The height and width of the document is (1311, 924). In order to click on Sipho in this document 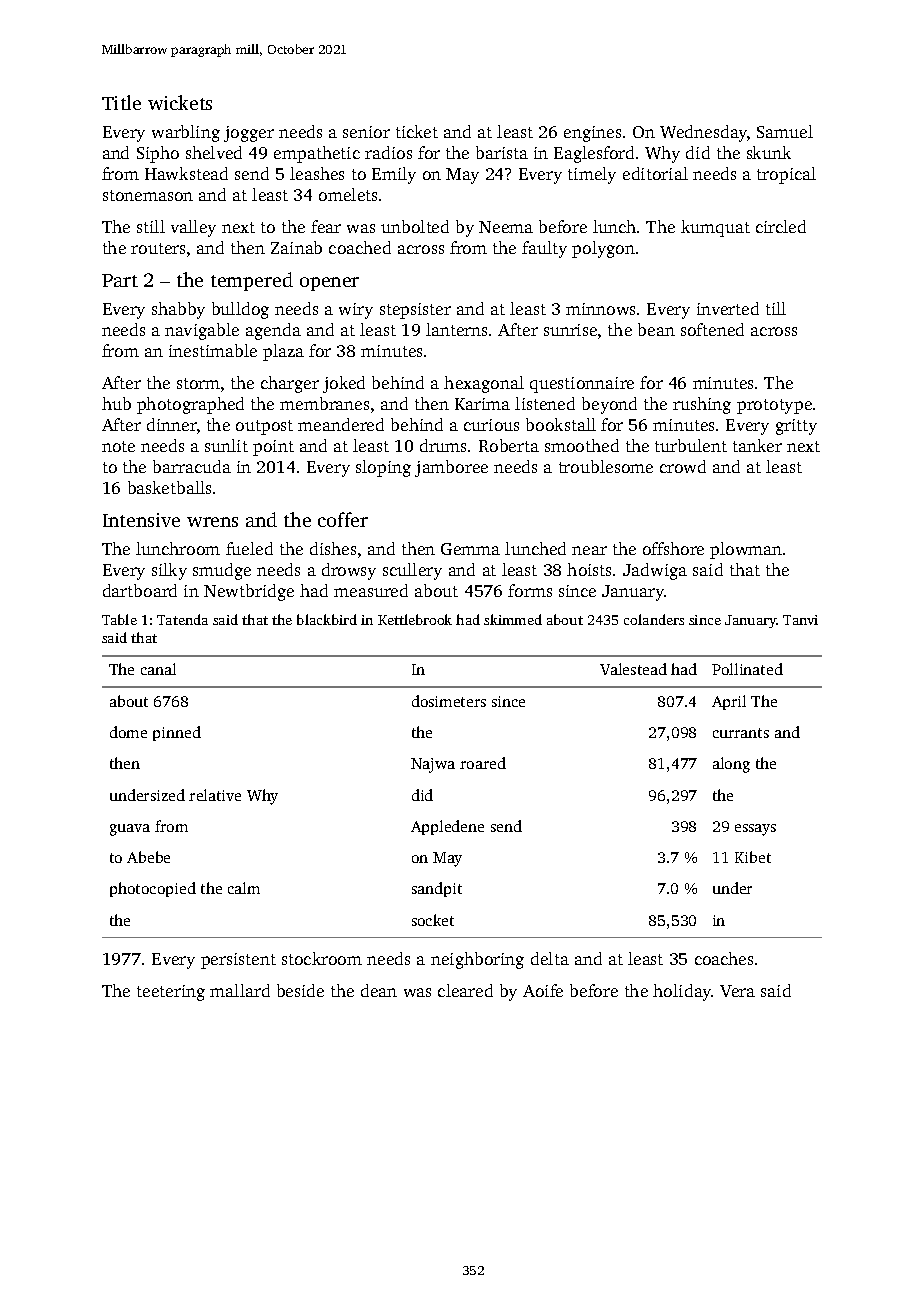, I will do `click(158, 154)`.
